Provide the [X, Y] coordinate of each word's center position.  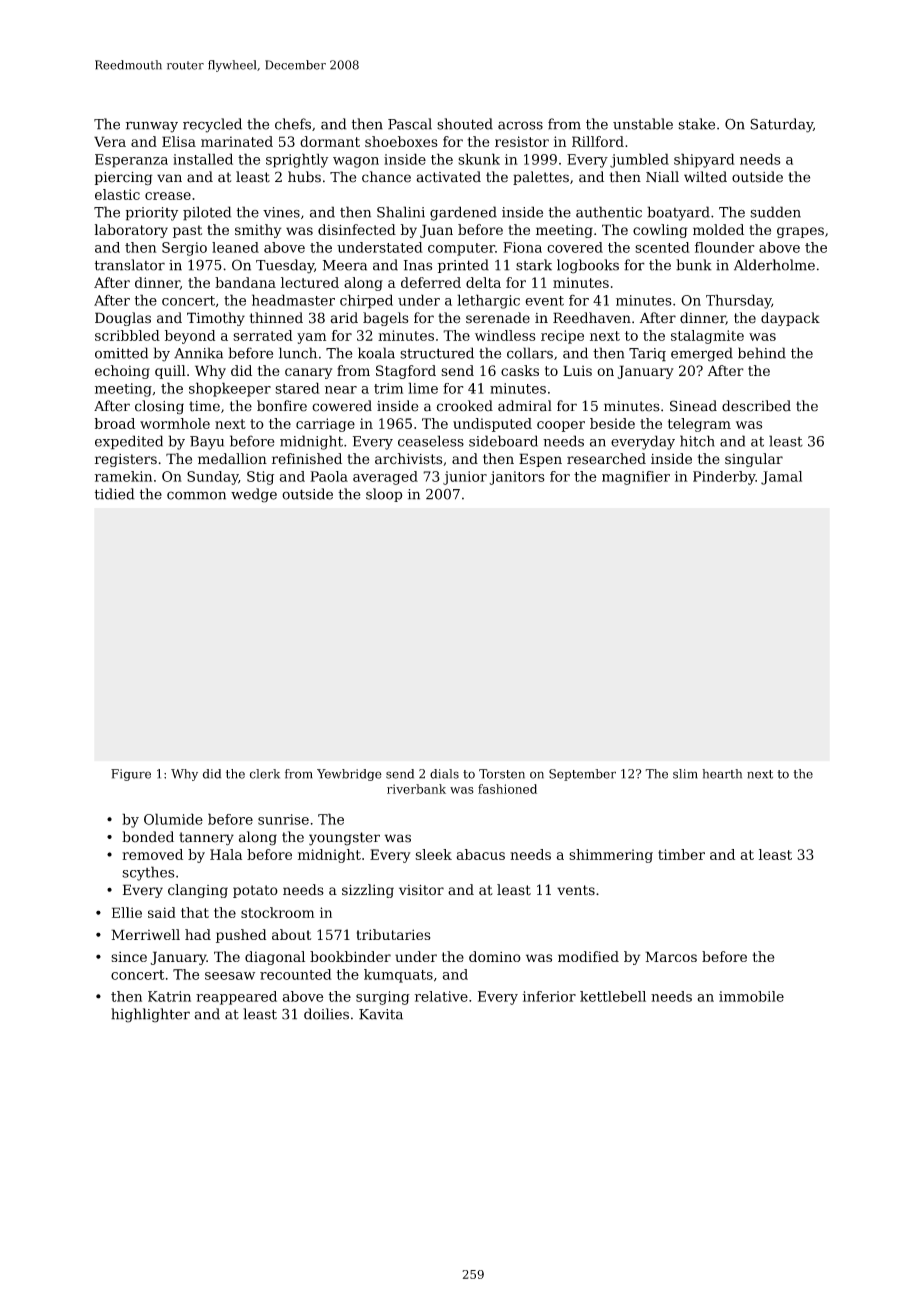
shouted [465, 124]
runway [152, 127]
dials [444, 774]
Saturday [781, 125]
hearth [722, 774]
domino [495, 956]
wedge [254, 495]
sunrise [283, 819]
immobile [751, 996]
